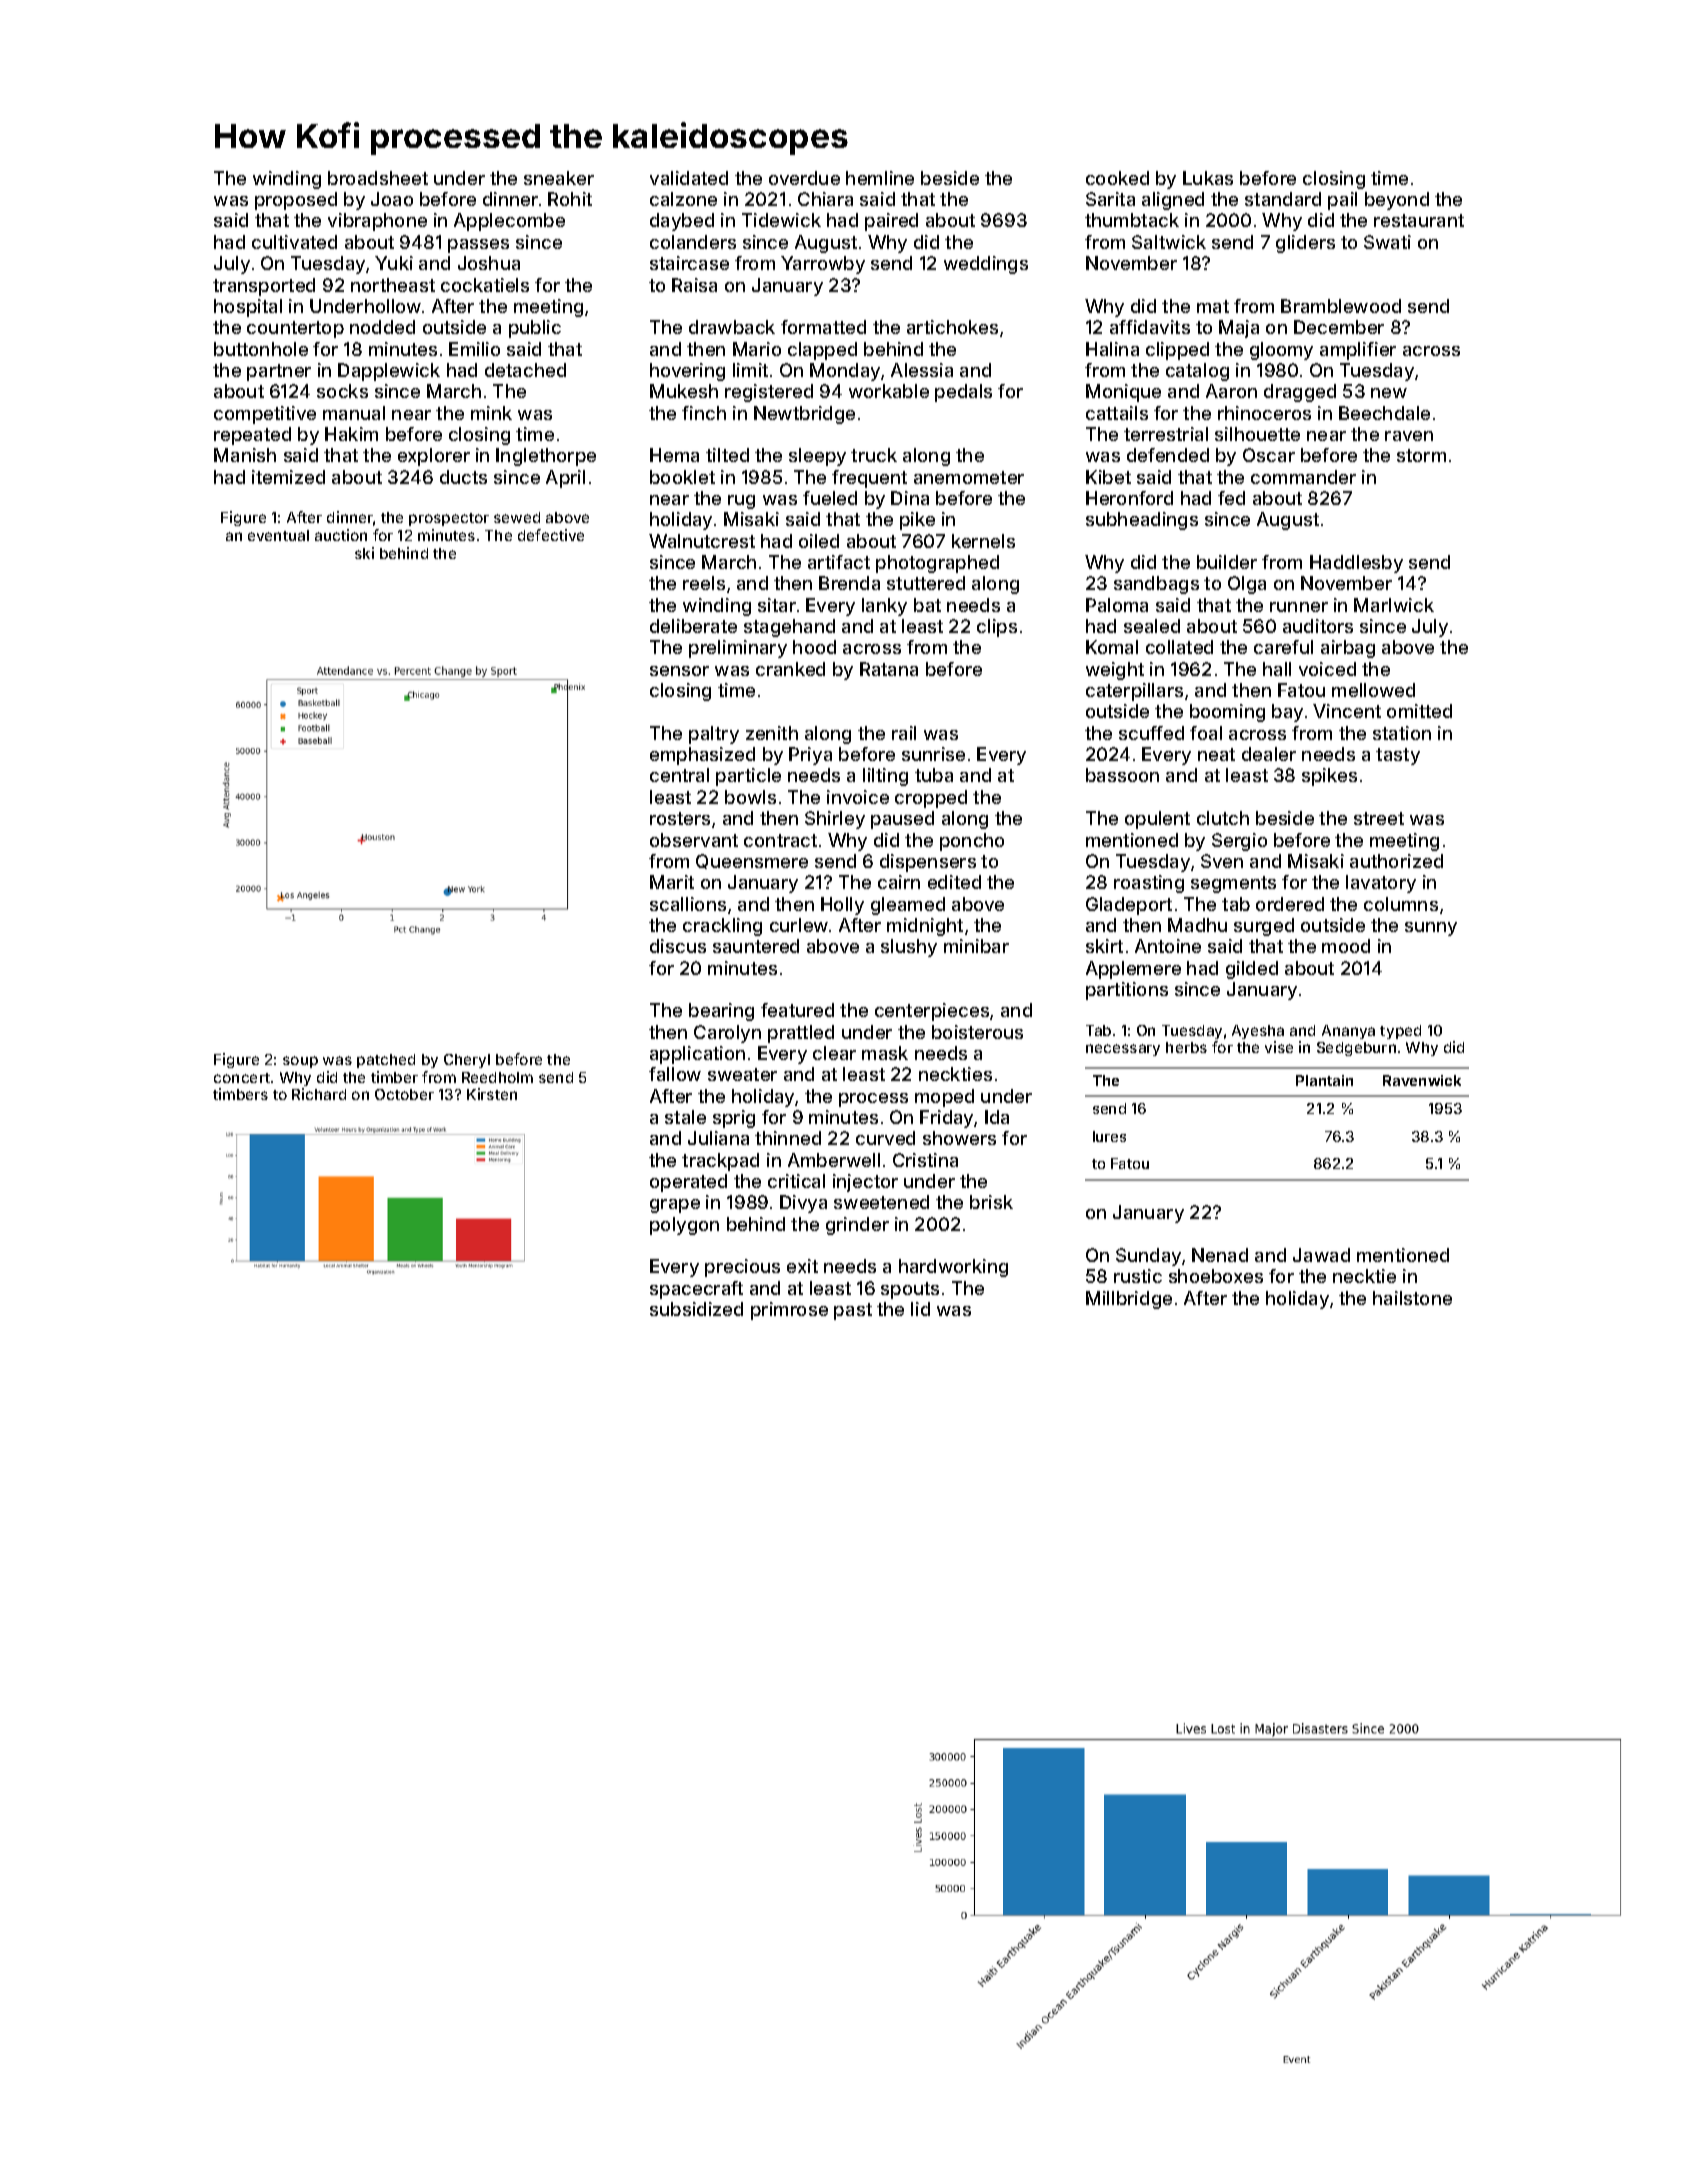 This screenshot has width=1683, height=2178. What do you see at coordinates (1299, 607) in the screenshot?
I see `runner` at bounding box center [1299, 607].
